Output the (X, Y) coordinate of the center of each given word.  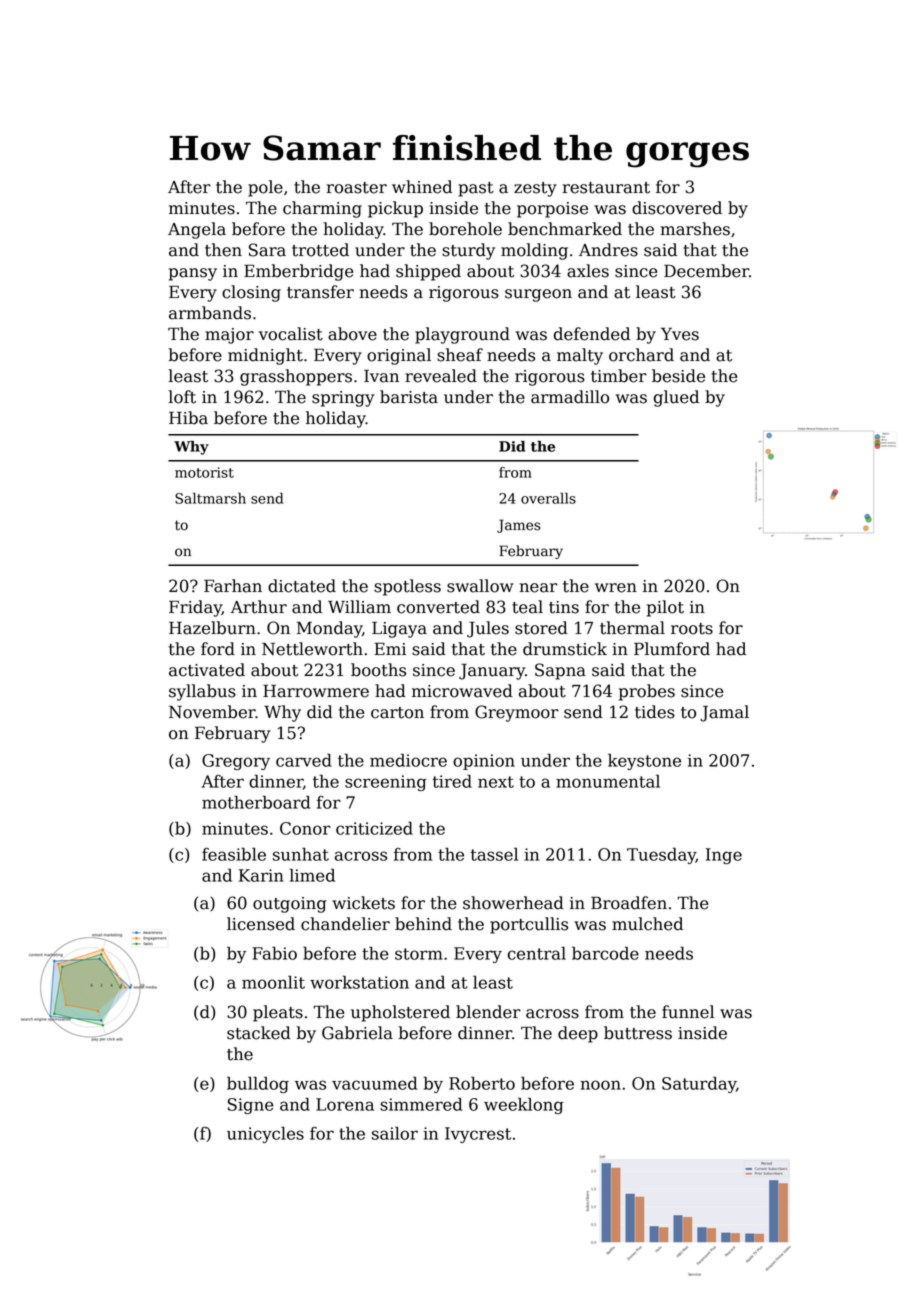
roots (692, 629)
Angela (197, 230)
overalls (548, 498)
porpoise (552, 210)
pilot (665, 608)
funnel (688, 1012)
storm (419, 954)
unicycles (265, 1134)
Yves (680, 334)
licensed (261, 924)
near (538, 588)
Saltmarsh (210, 498)
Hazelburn (212, 628)
